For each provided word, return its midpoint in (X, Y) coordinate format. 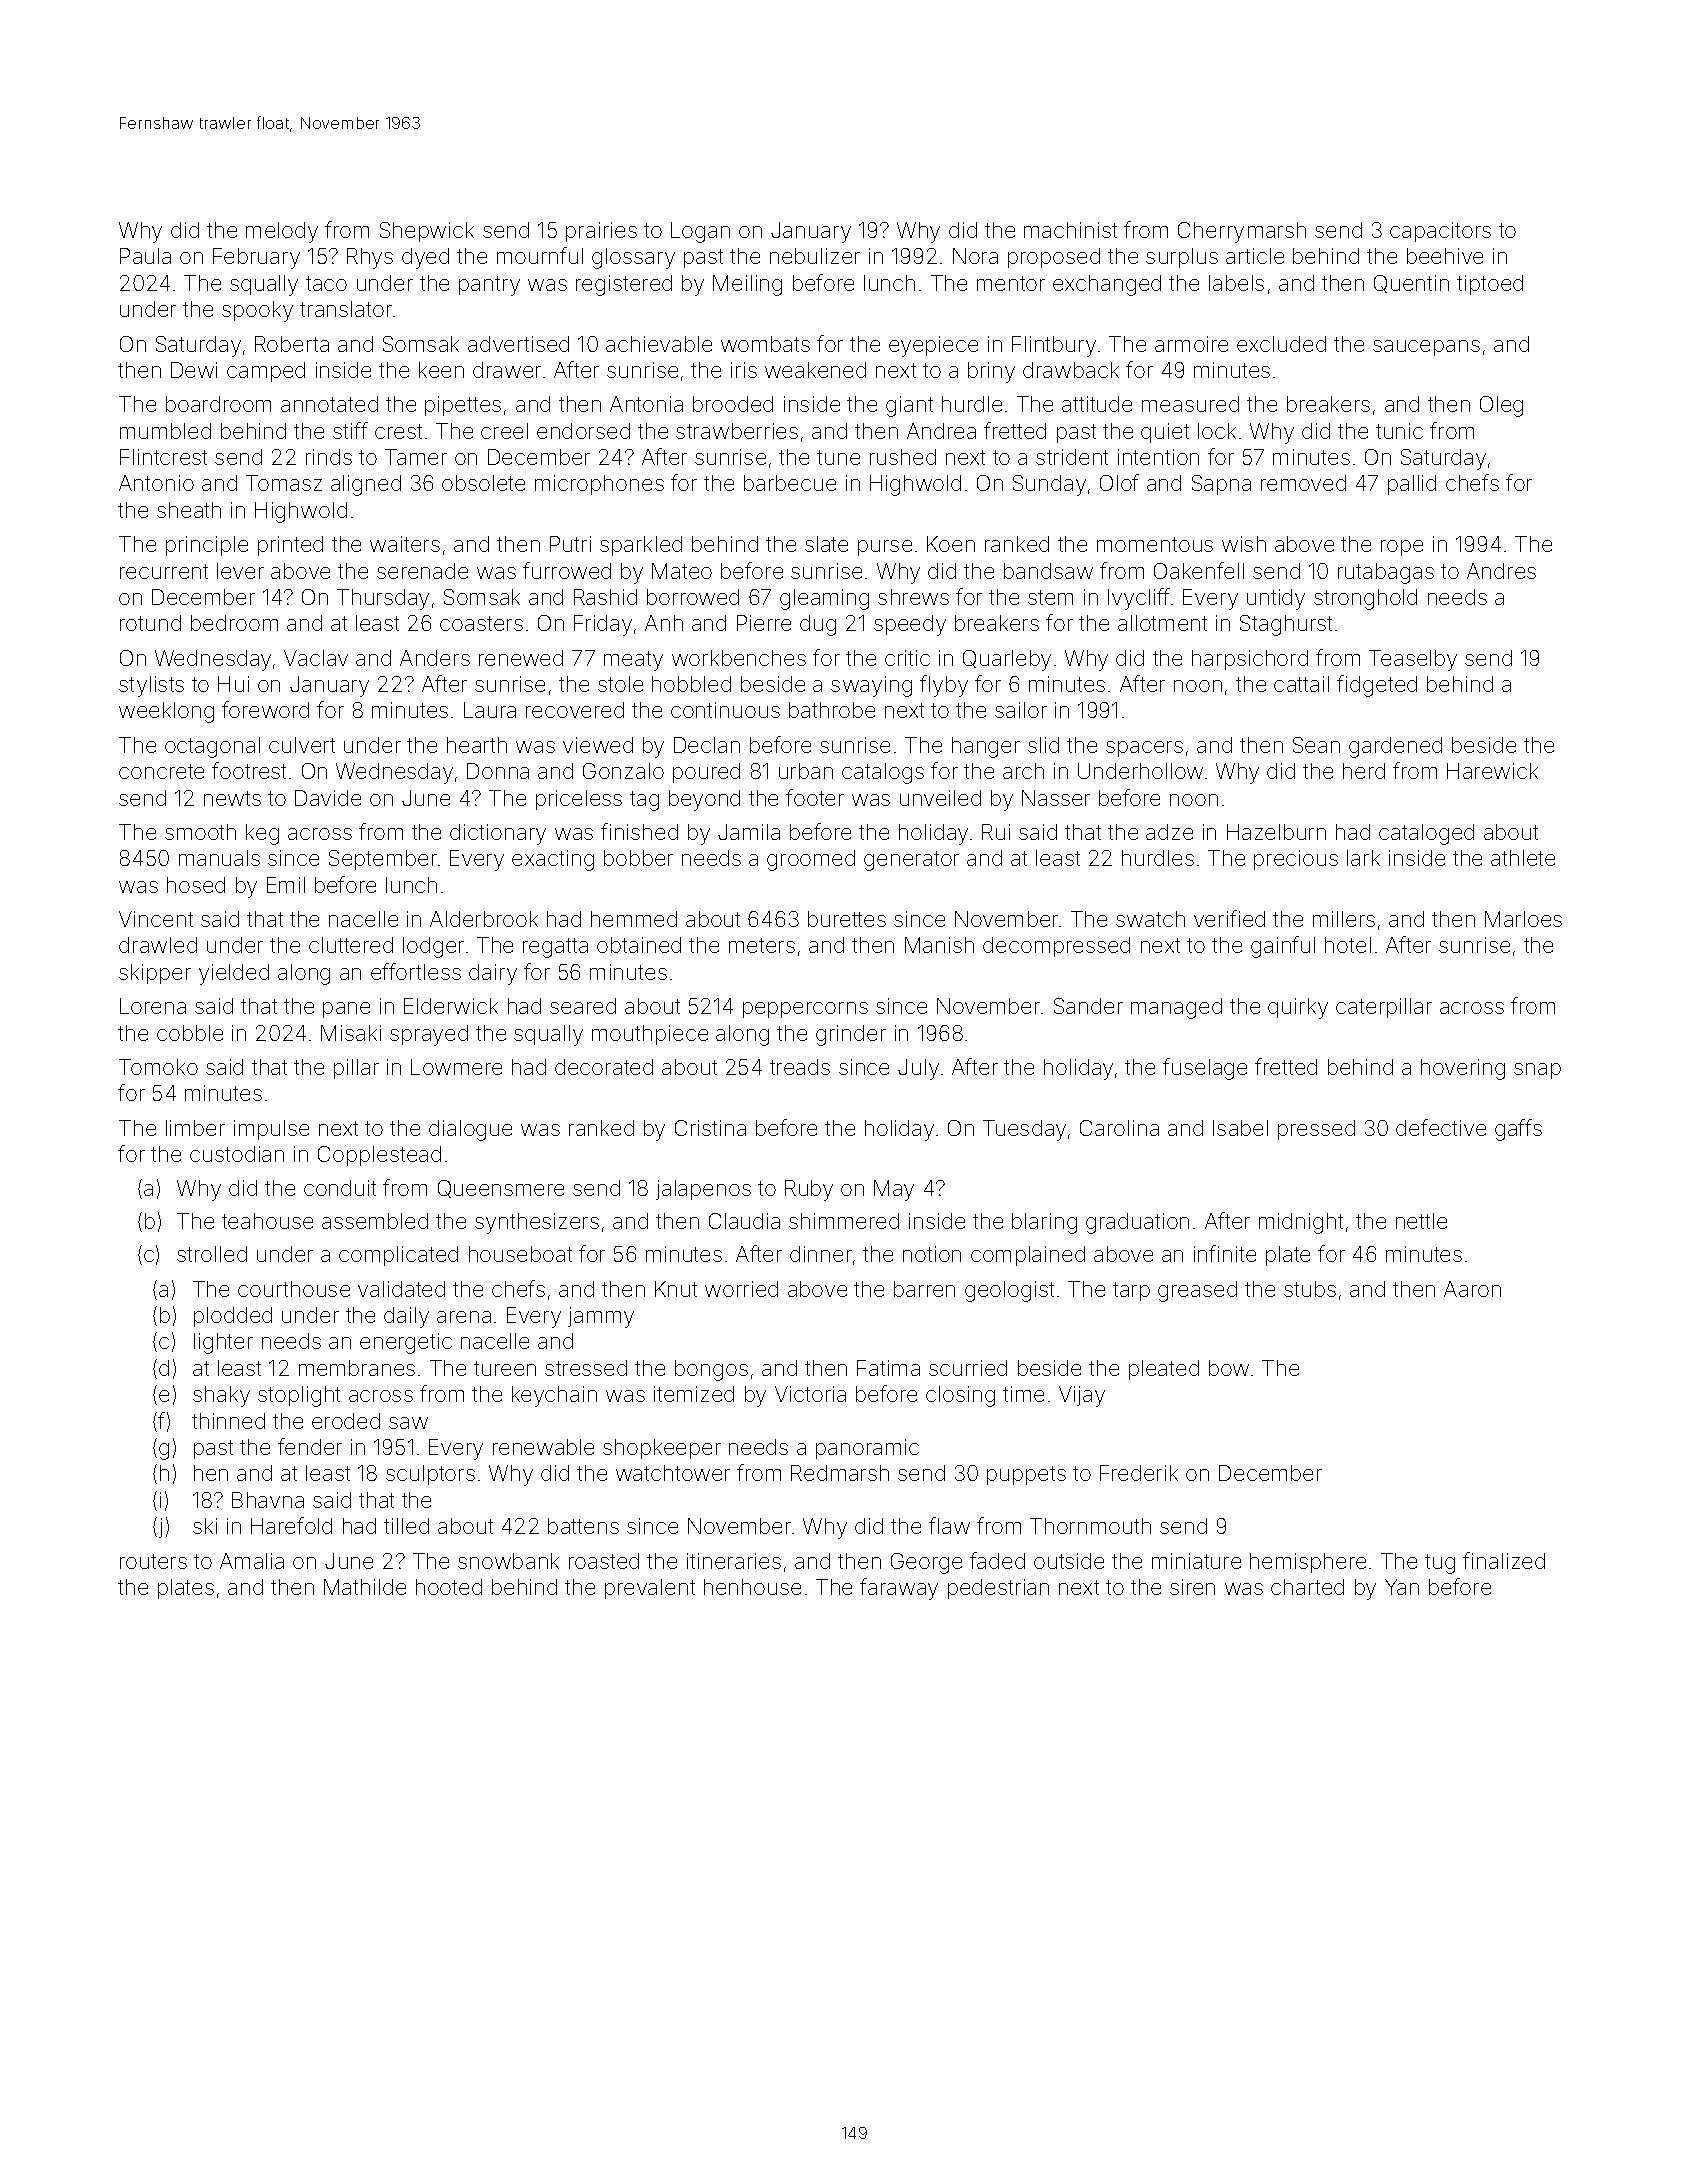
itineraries (734, 1561)
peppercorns (805, 1010)
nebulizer (815, 256)
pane (346, 1010)
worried (741, 1289)
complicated (398, 1256)
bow (1229, 1368)
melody (282, 232)
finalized (1504, 1560)
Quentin (1411, 284)
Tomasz (284, 483)
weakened (815, 370)
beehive (1445, 256)
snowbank (508, 1561)
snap (1537, 1071)
